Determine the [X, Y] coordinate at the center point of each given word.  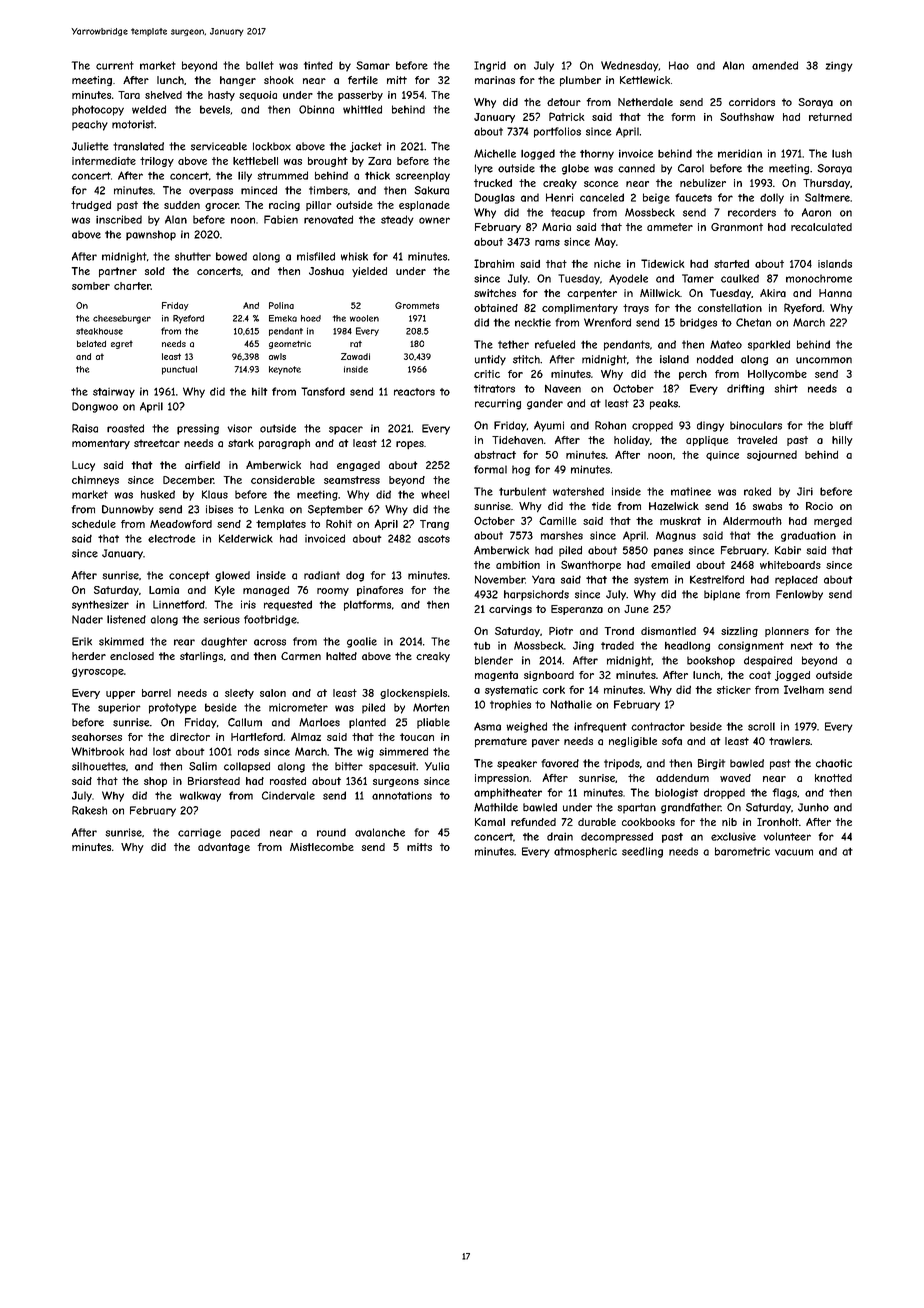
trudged [91, 206]
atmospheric [585, 852]
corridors [752, 102]
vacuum [794, 852]
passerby [360, 96]
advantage [224, 848]
